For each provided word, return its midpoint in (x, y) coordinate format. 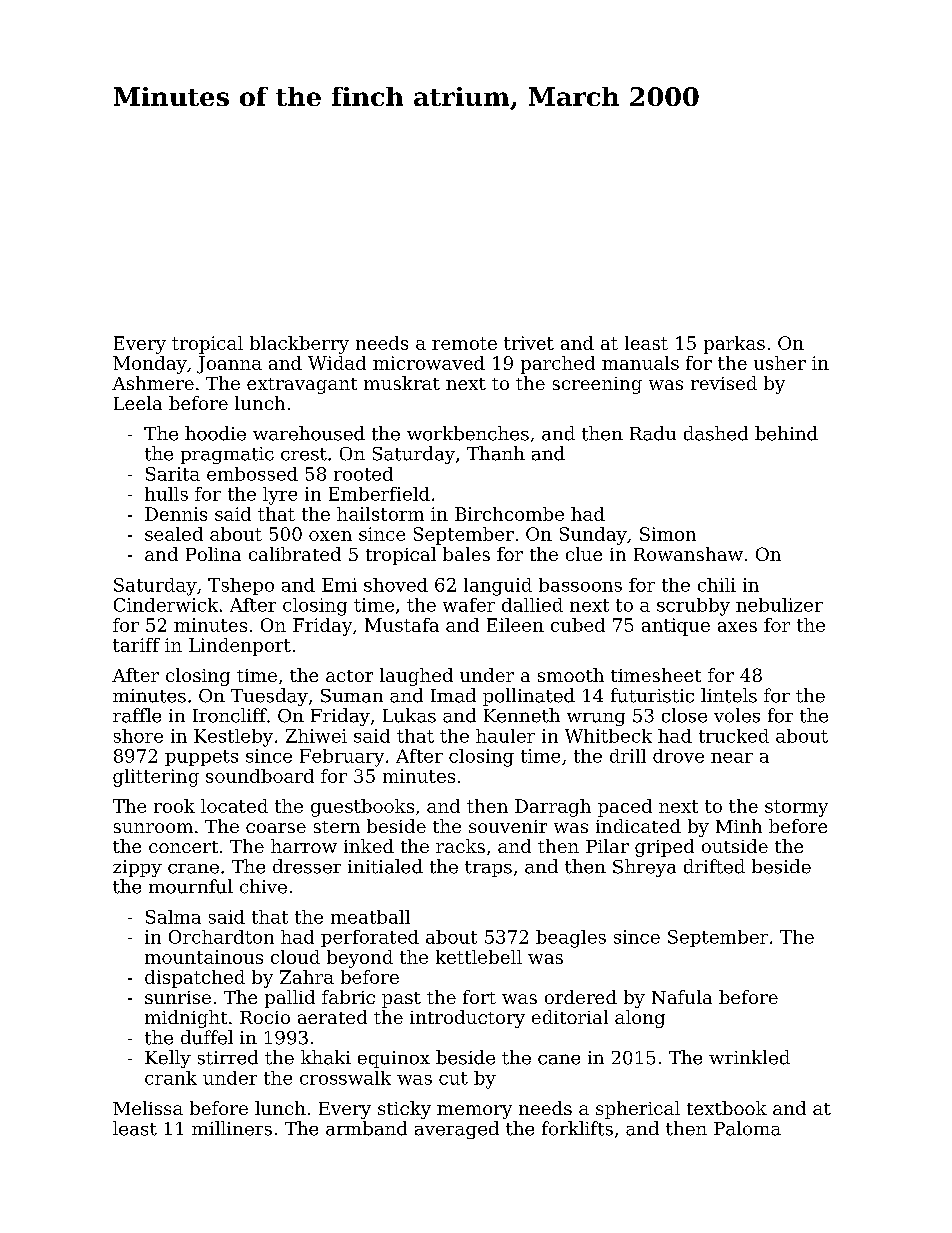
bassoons (580, 585)
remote (464, 343)
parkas (734, 345)
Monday (150, 365)
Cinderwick (166, 605)
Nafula (682, 997)
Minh (739, 826)
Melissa (148, 1108)
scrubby (693, 607)
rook (174, 806)
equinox (394, 1059)
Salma (173, 917)
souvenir (508, 826)
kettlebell (479, 957)
